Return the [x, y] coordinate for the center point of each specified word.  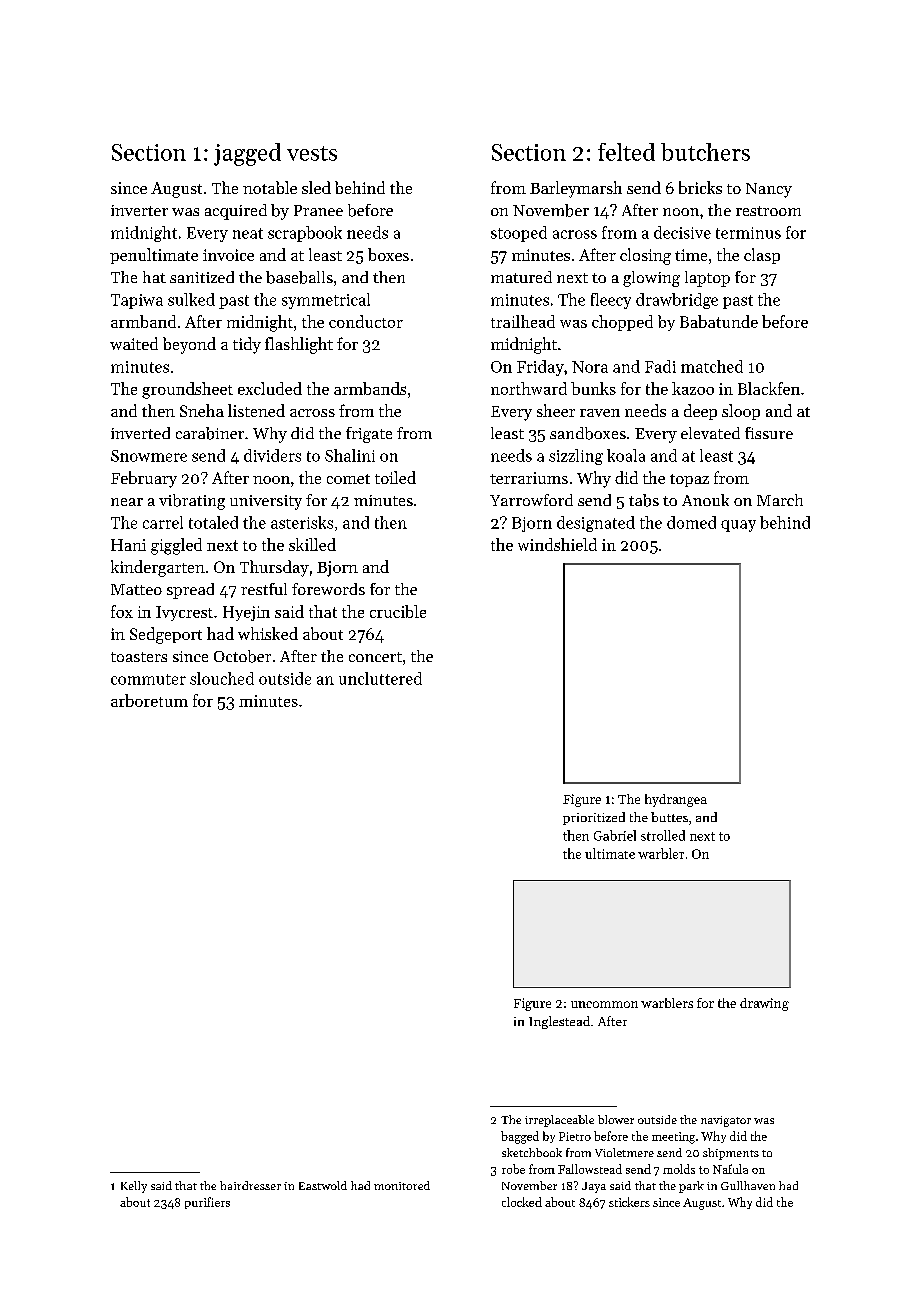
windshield [557, 544]
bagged [520, 1137]
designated [596, 524]
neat [248, 233]
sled [316, 187]
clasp [762, 256]
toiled [395, 477]
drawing [764, 1004]
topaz [689, 480]
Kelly [134, 1187]
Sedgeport [166, 635]
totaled [213, 522]
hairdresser [250, 1185]
